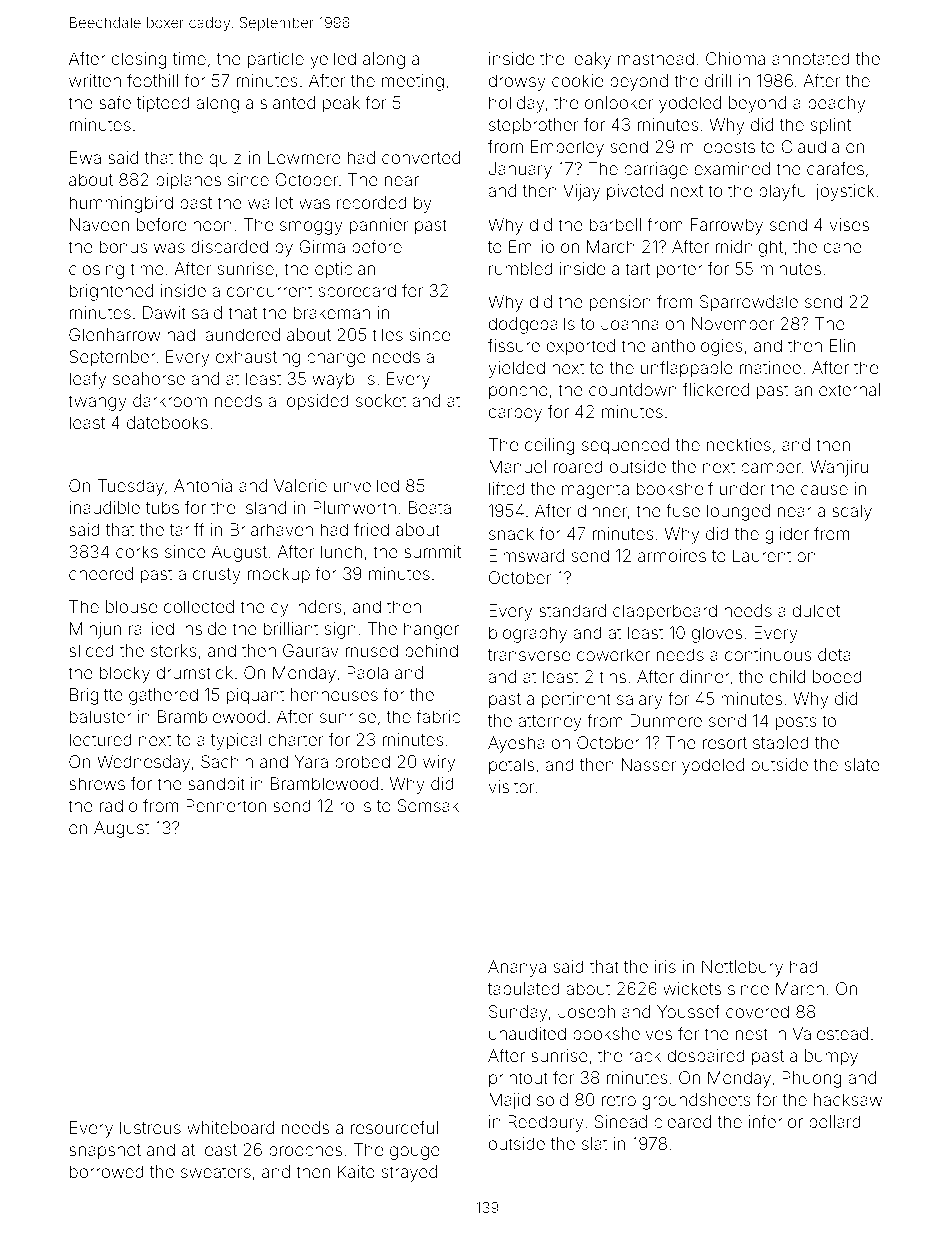 The width and height of the document is (952, 1233). Describe the element at coordinates (430, 507) in the document. I see `Beata` at that location.
